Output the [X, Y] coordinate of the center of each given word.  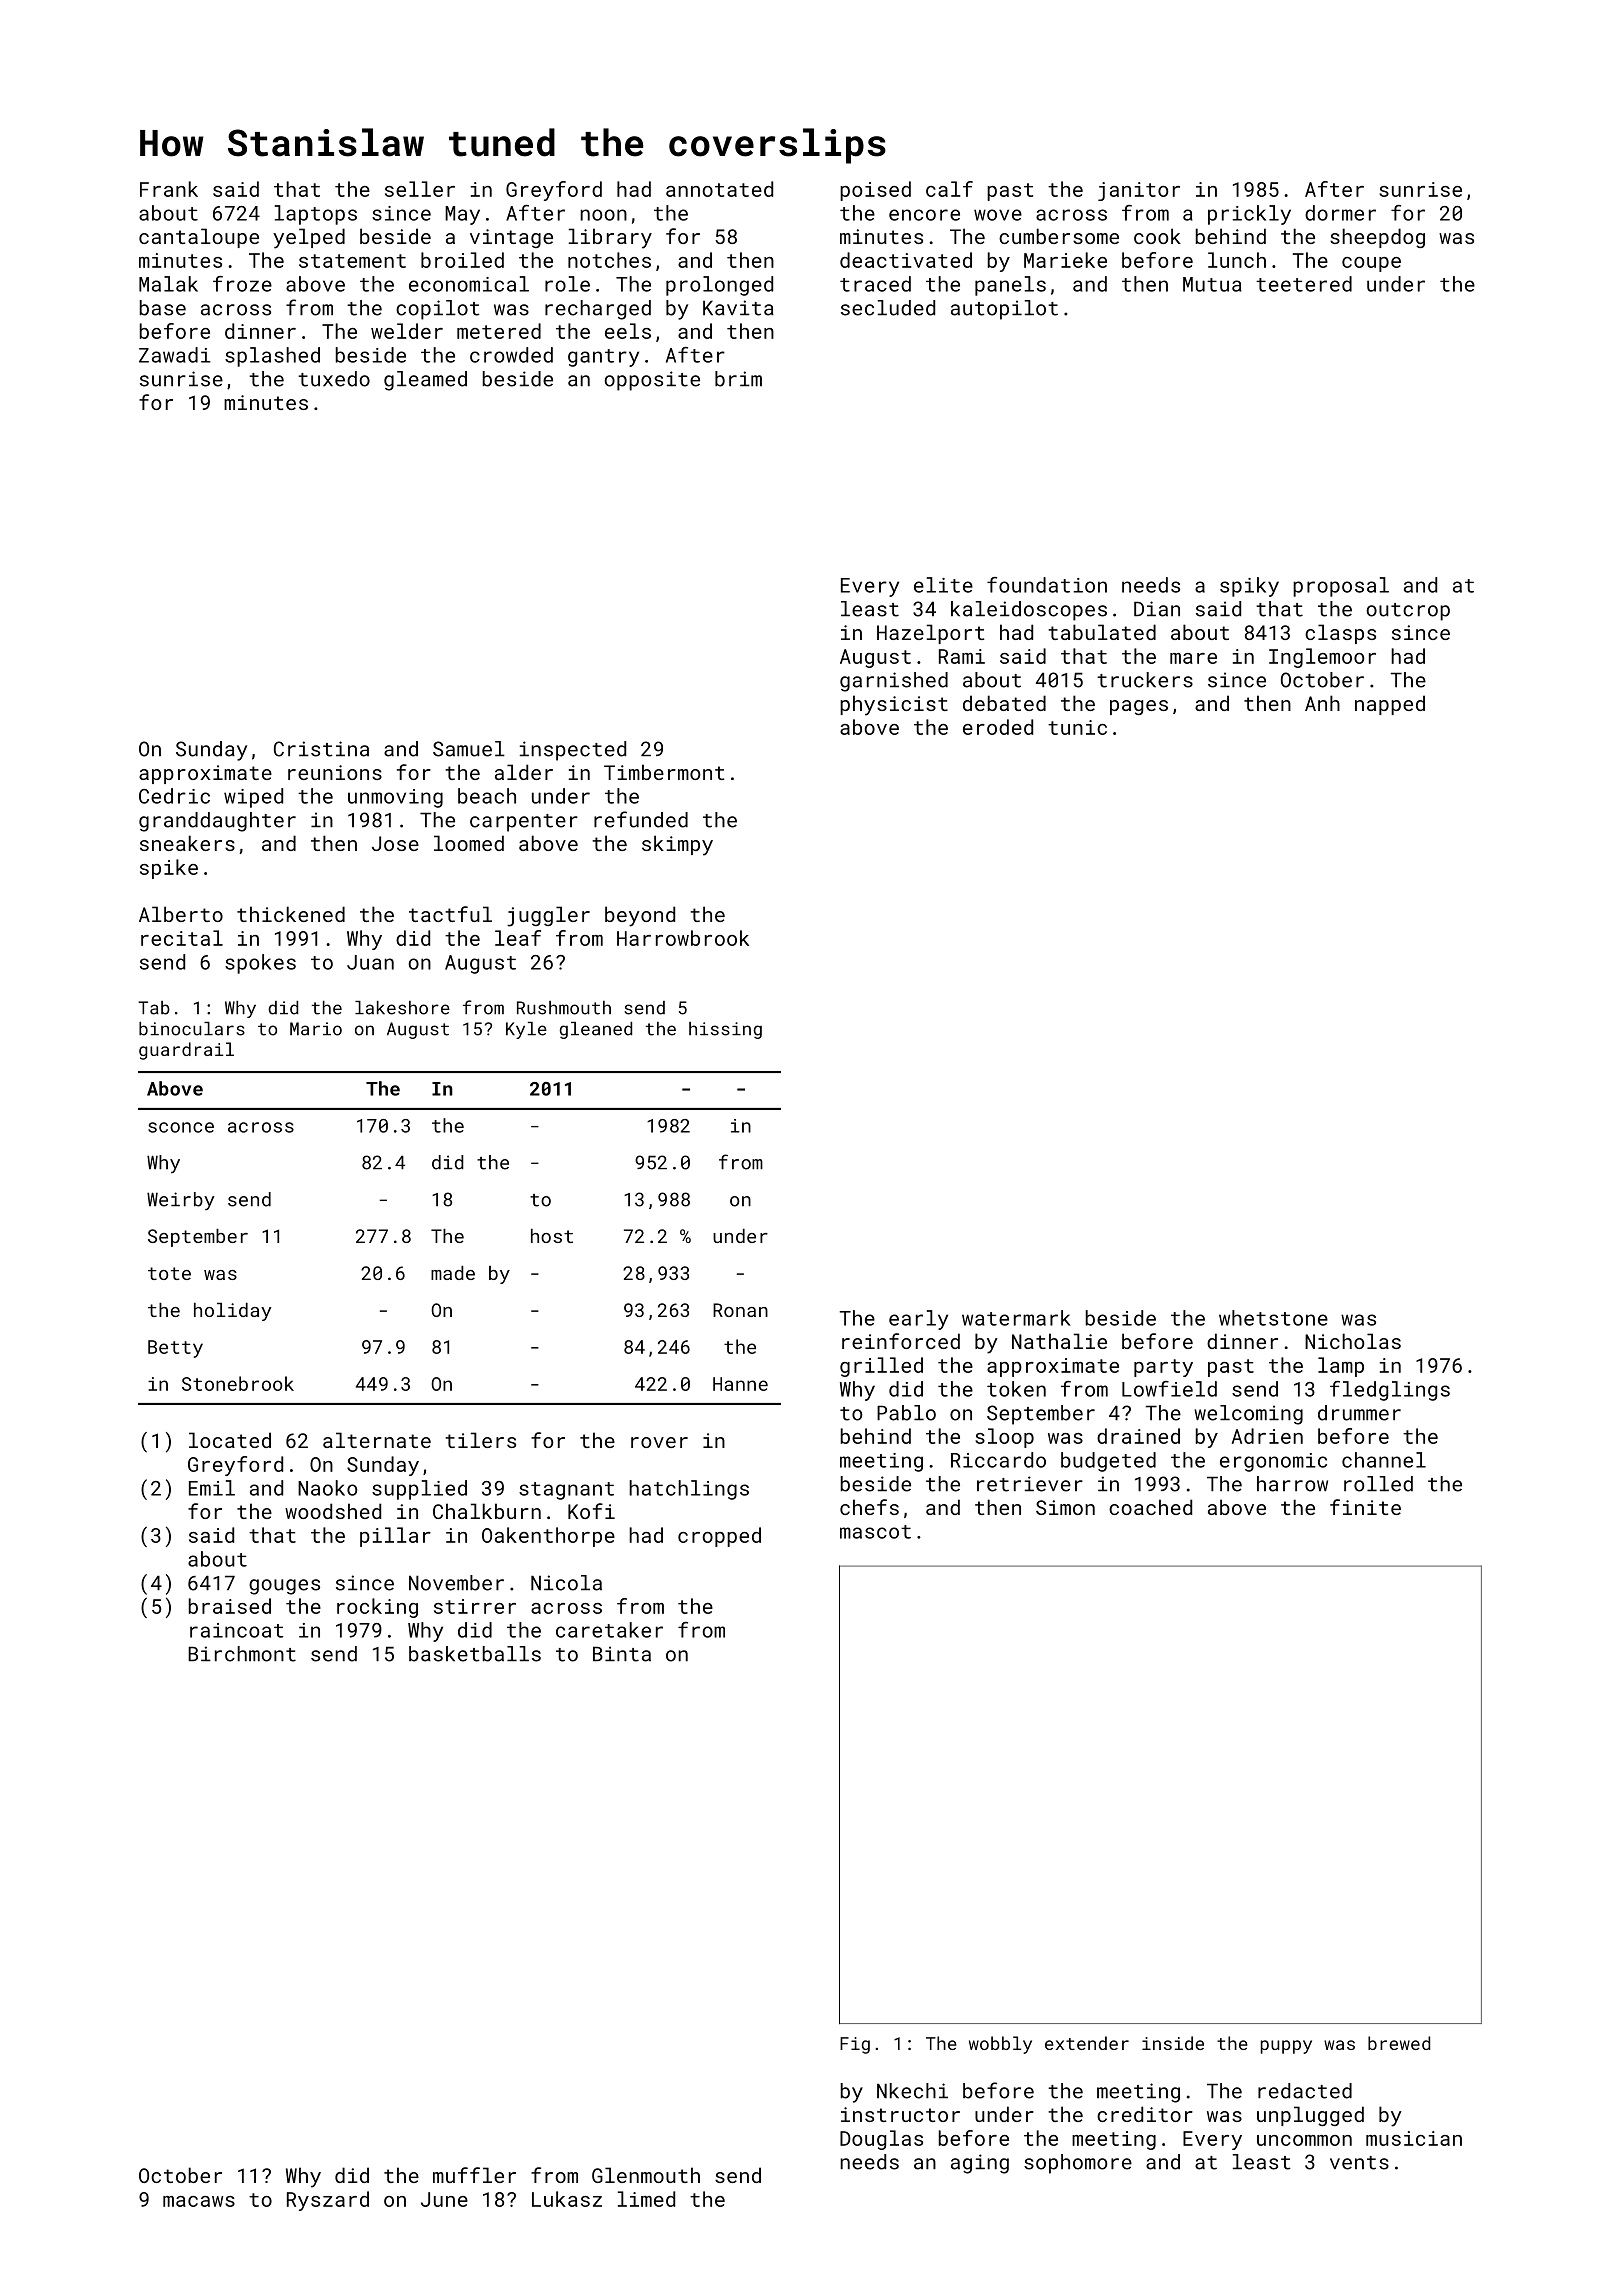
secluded [888, 308]
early [918, 1320]
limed [646, 2199]
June [444, 2199]
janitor [1139, 191]
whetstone [1273, 1318]
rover [659, 1442]
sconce [181, 1127]
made [453, 1273]
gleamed [425, 381]
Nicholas [1353, 1341]
